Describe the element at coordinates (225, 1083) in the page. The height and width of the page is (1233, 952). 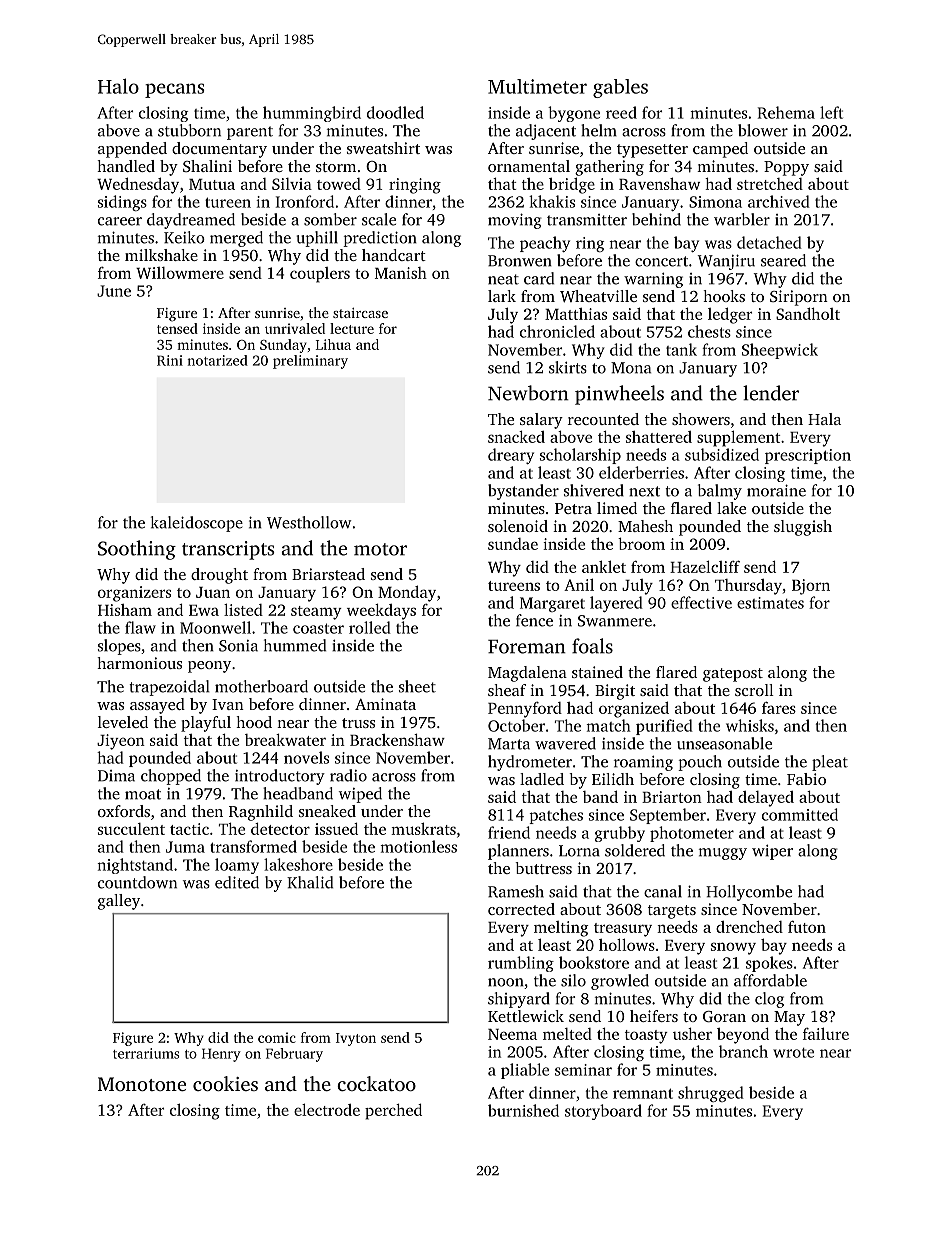
I see `cookies` at that location.
